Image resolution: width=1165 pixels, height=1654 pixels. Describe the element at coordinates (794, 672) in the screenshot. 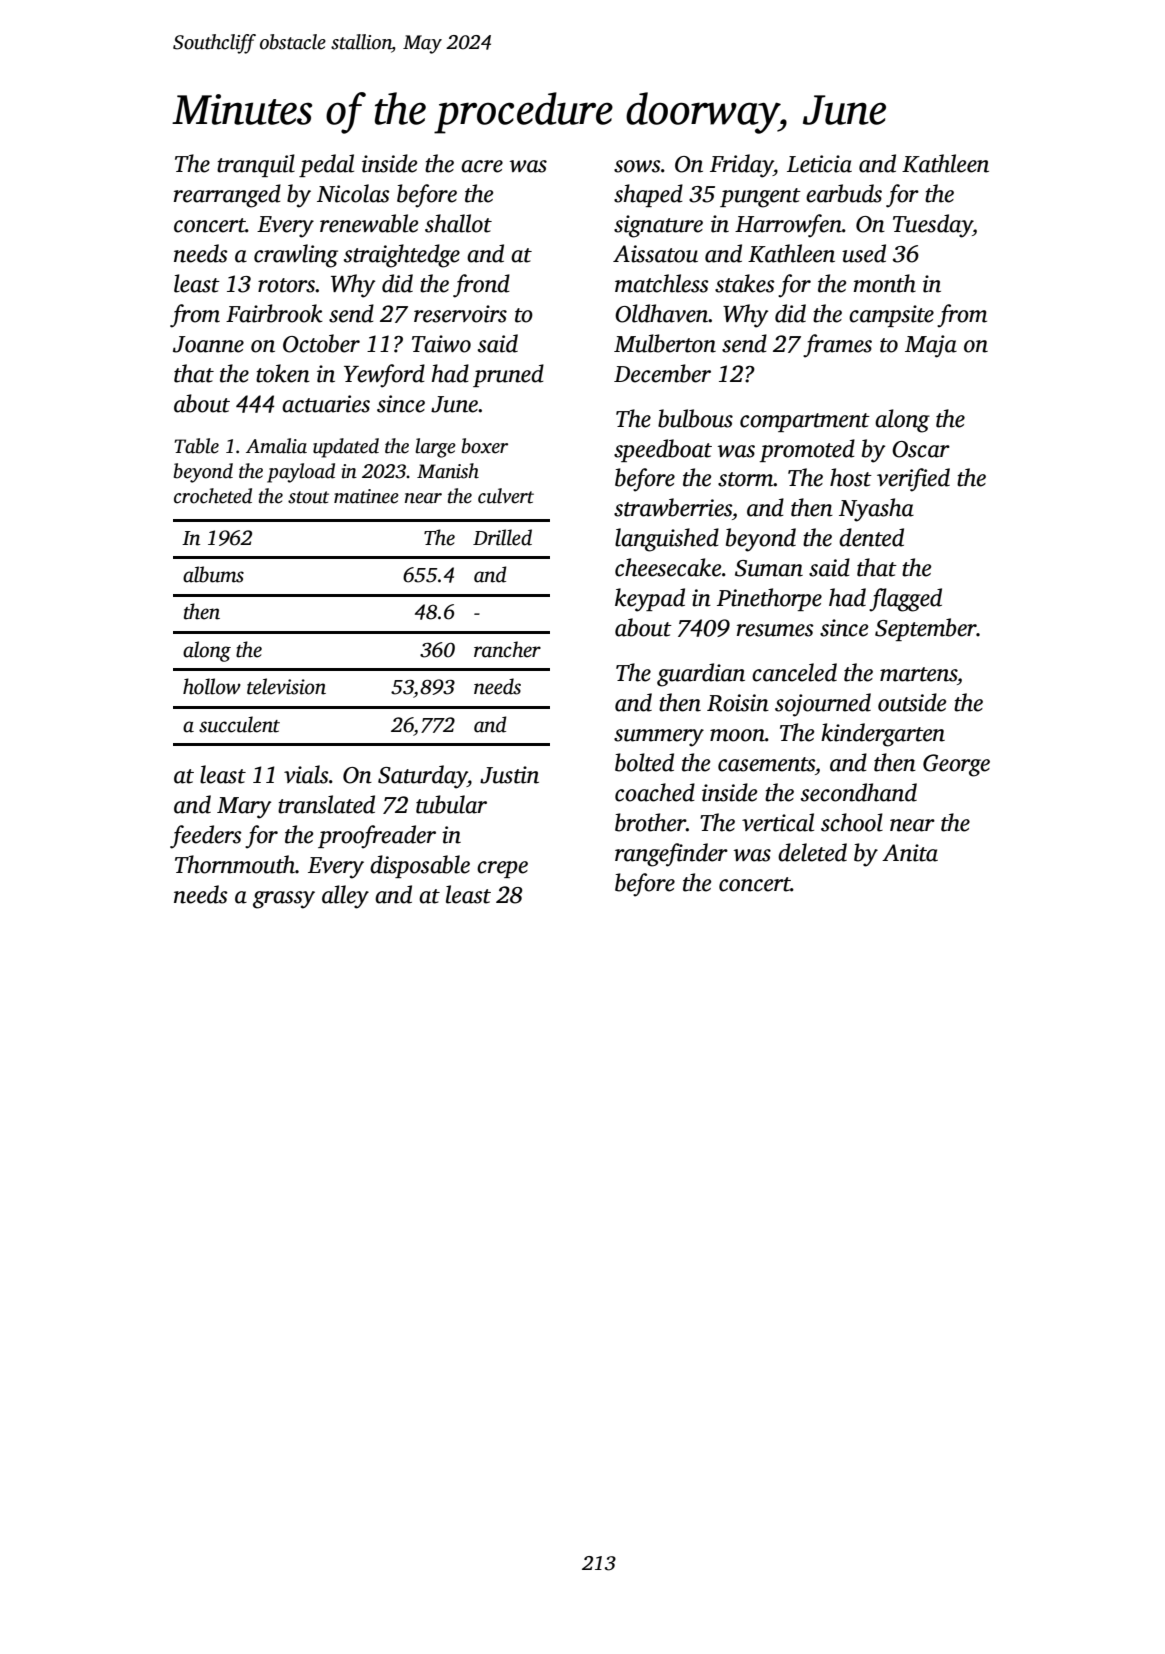

I see `canceled` at that location.
